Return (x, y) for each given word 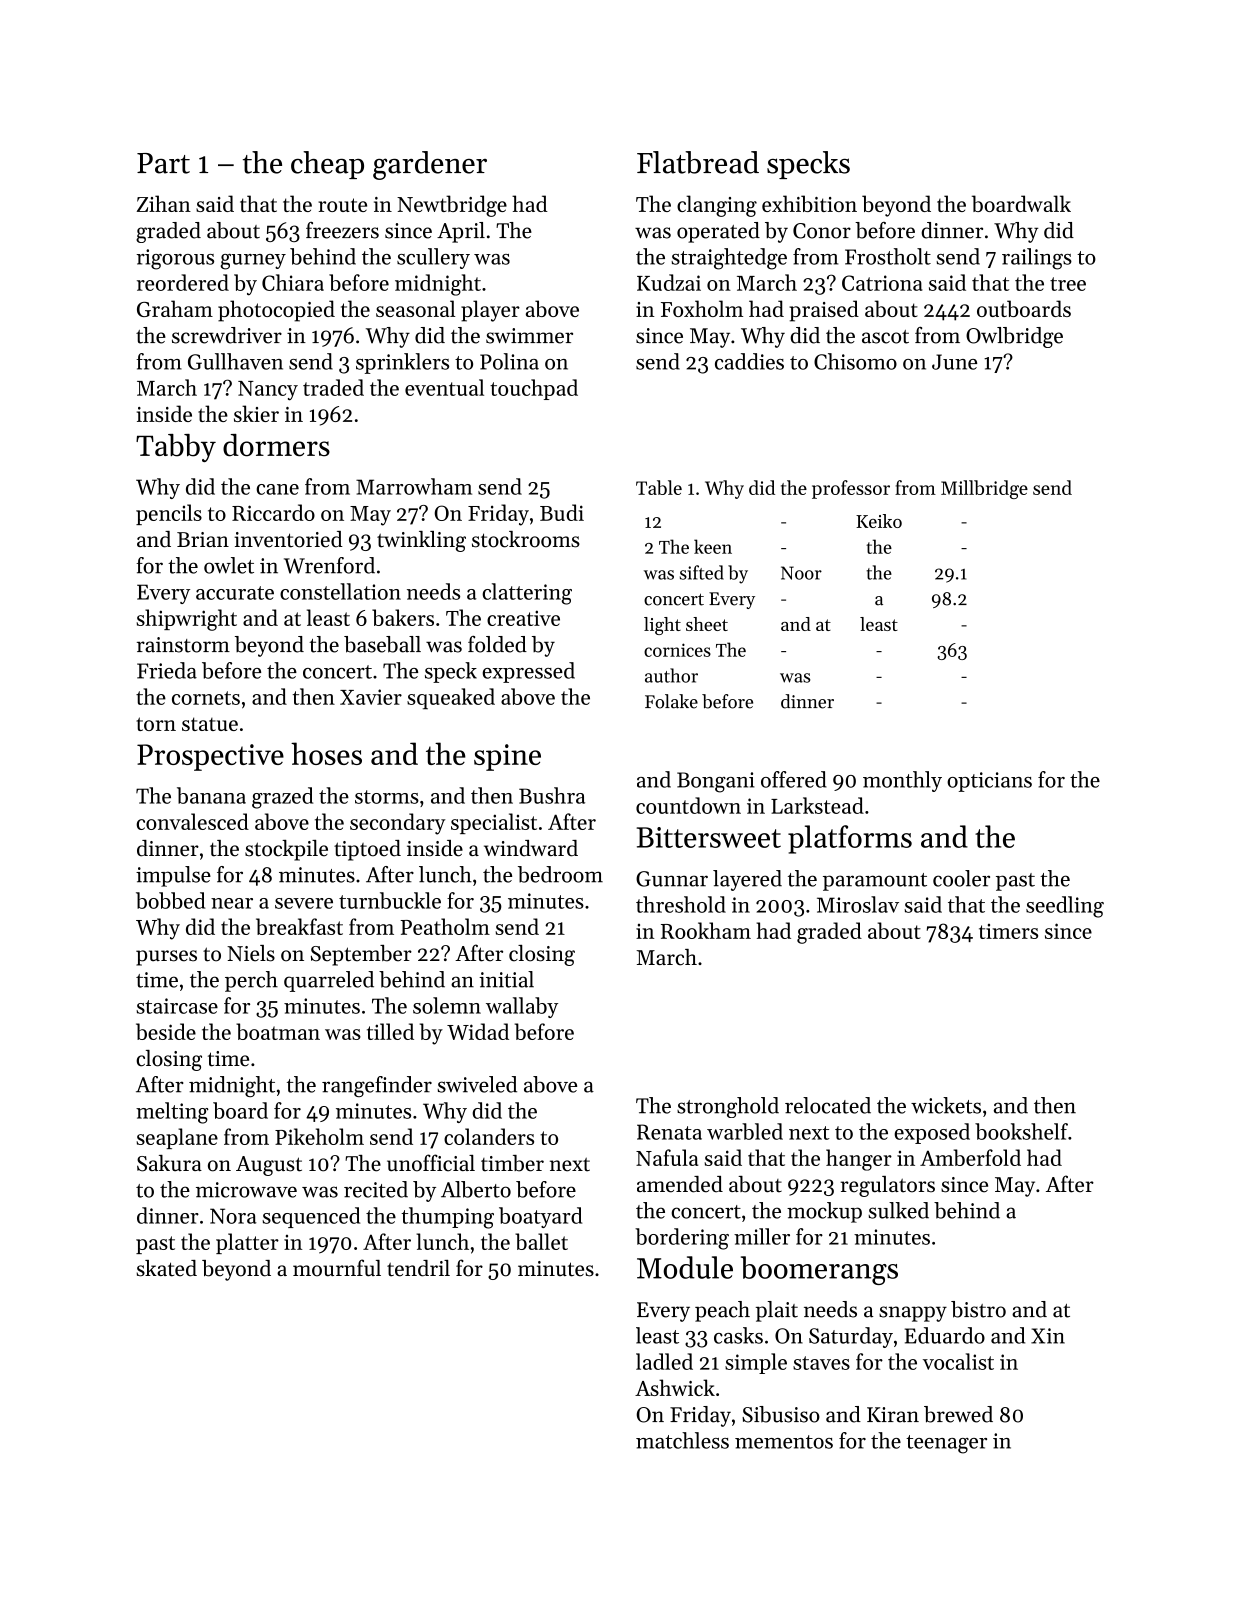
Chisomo (855, 361)
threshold (681, 904)
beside (166, 1031)
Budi (562, 512)
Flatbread (698, 162)
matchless (682, 1440)
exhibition (809, 203)
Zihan (164, 203)
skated (167, 1268)
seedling (1065, 907)
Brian (203, 539)
